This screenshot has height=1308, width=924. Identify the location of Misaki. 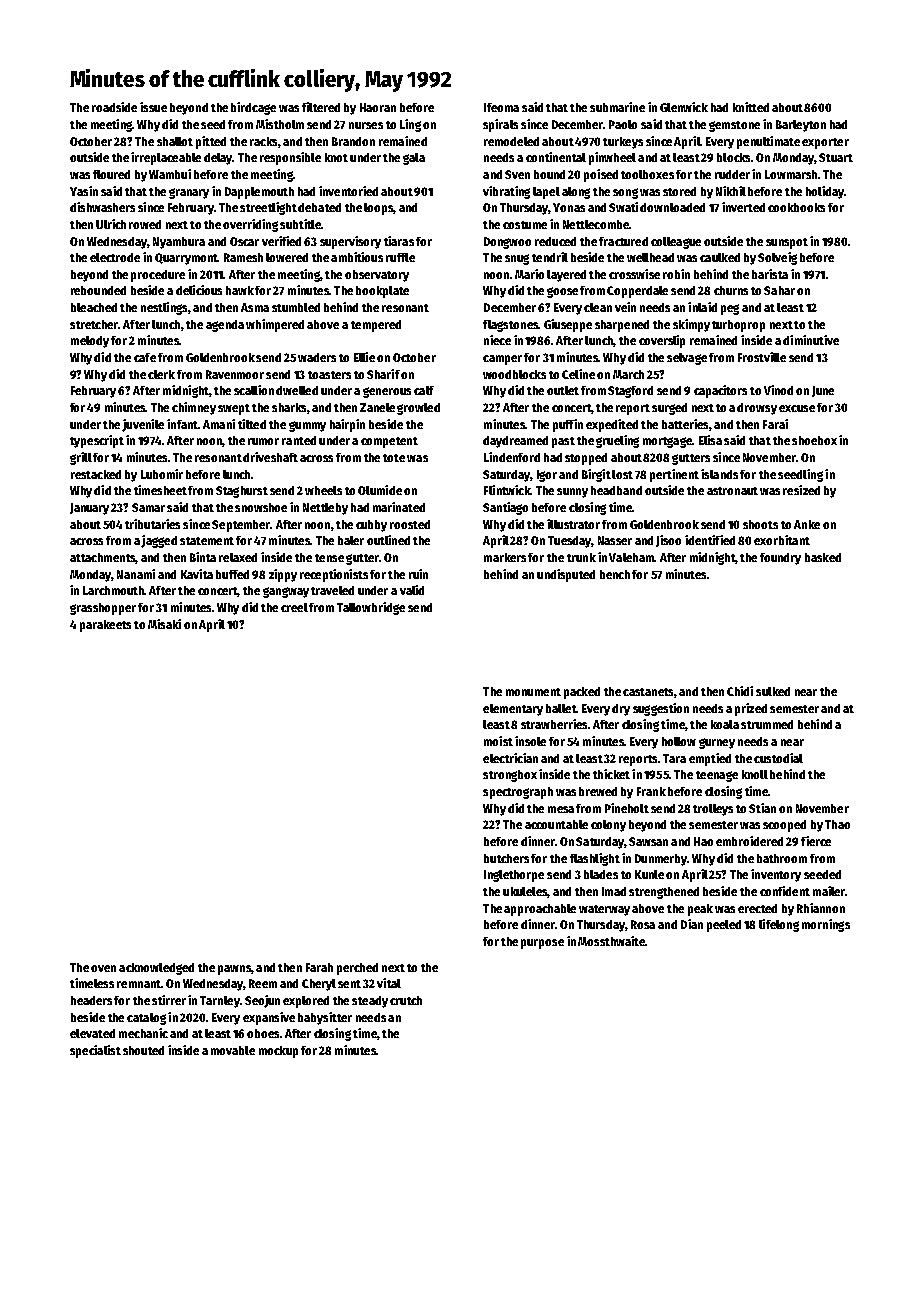
(164, 624).
